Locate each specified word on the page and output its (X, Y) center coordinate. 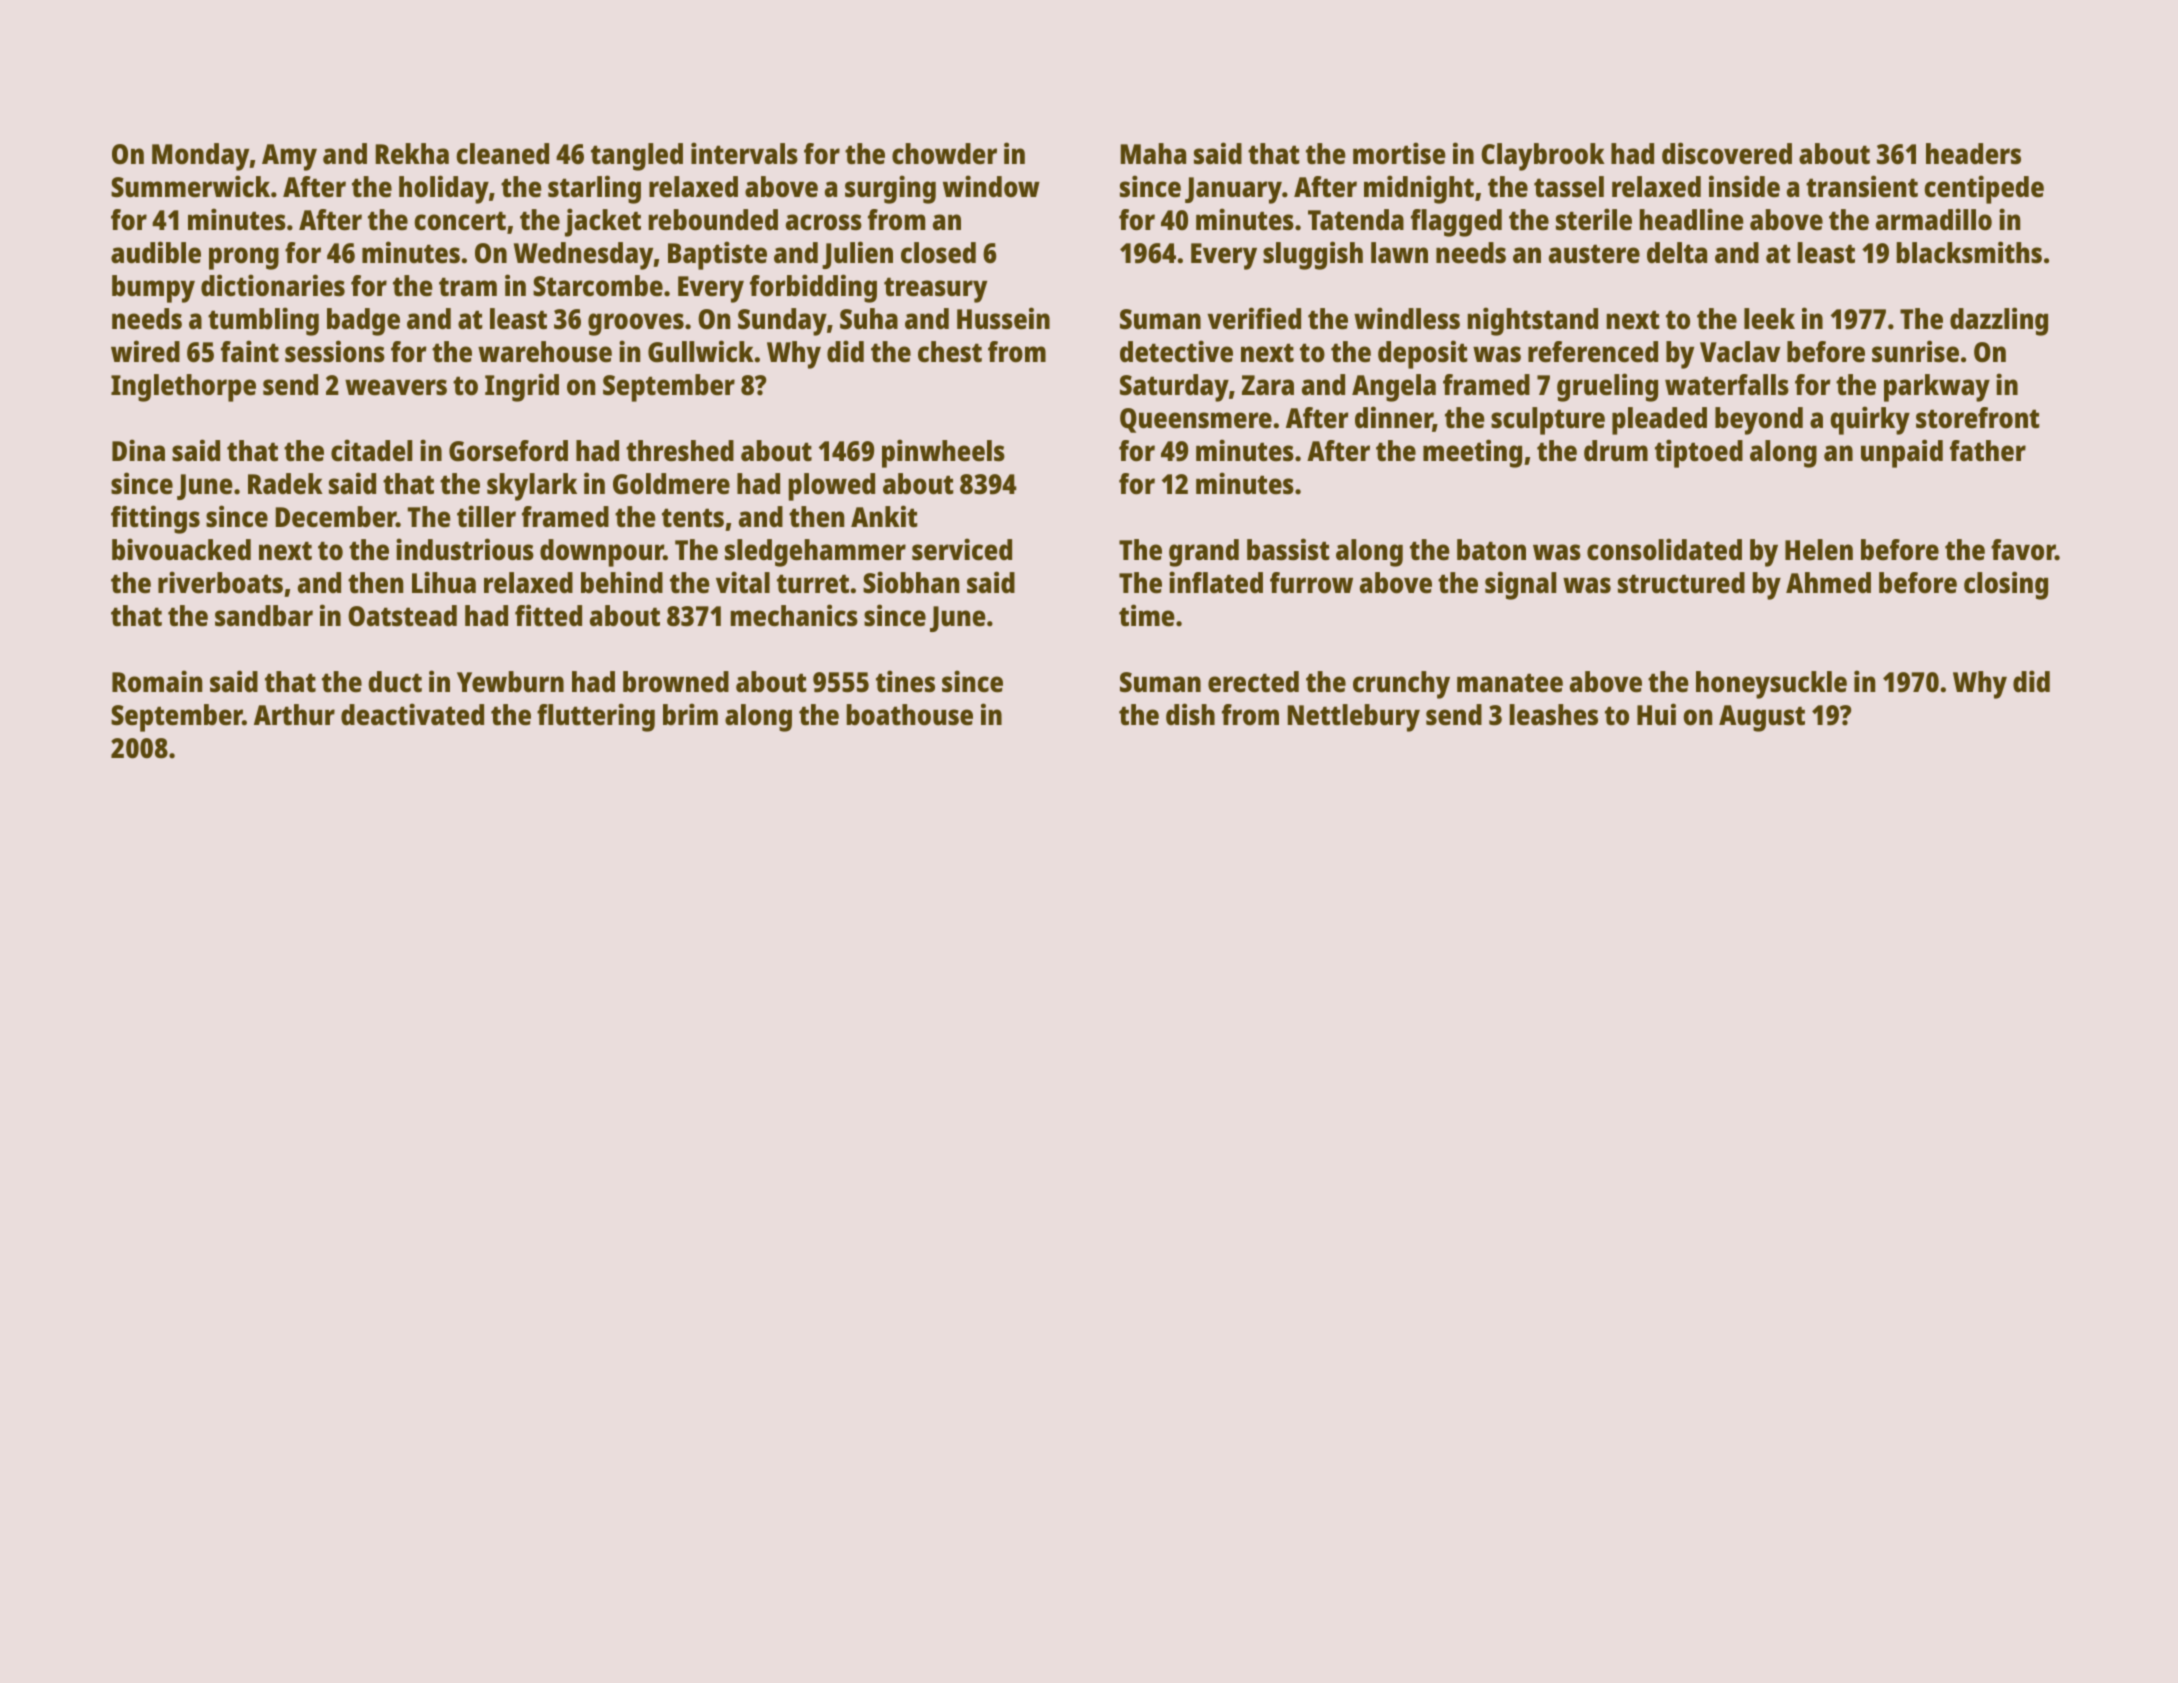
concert (460, 221)
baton (1491, 550)
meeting (1472, 453)
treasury (935, 290)
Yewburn (510, 682)
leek (1769, 319)
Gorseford (508, 451)
